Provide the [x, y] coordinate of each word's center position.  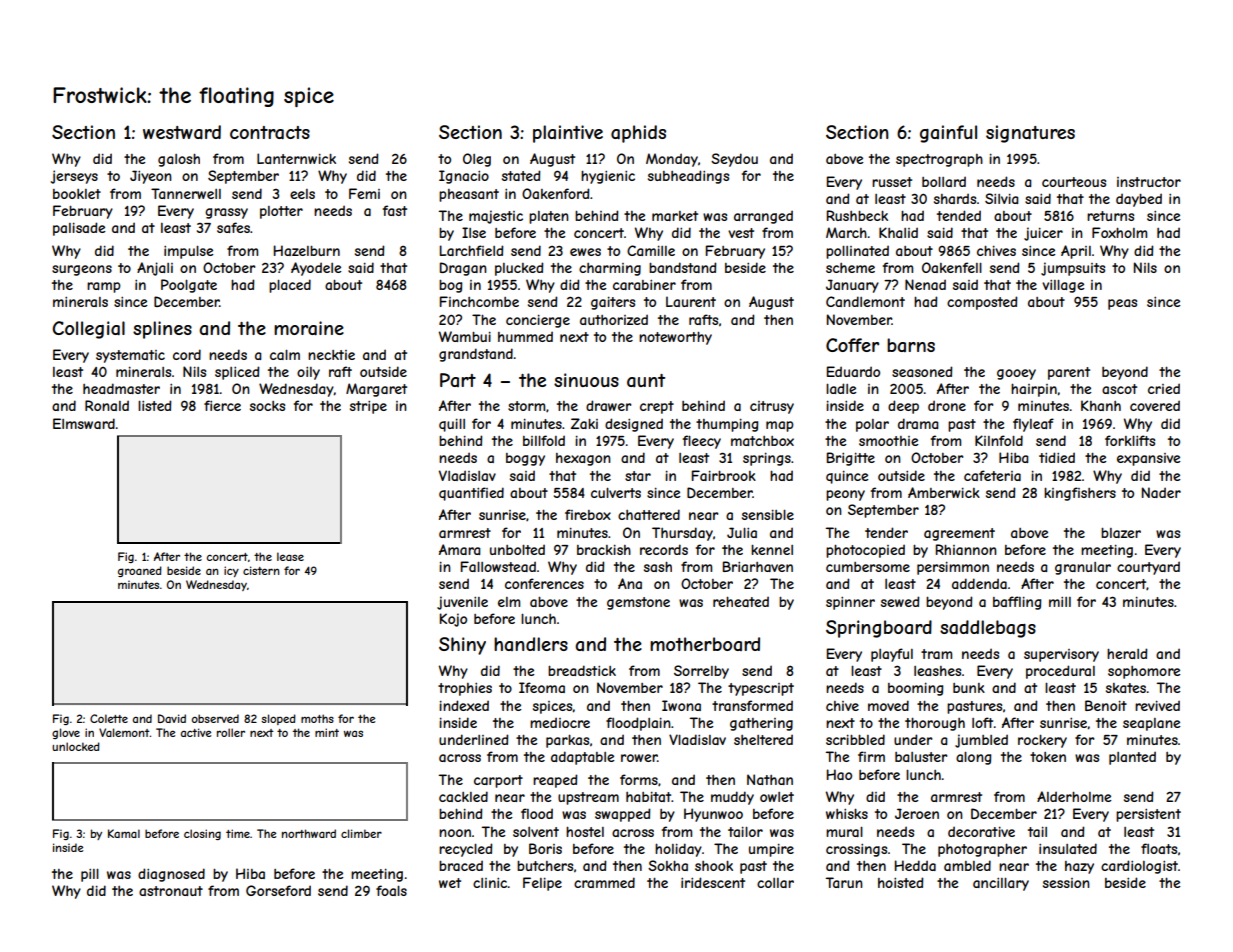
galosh [179, 160]
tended [959, 215]
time [238, 833]
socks [267, 406]
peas [1122, 304]
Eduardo [853, 371]
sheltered [763, 739]
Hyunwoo [713, 815]
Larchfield [471, 250]
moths [317, 718]
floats [1159, 848]
